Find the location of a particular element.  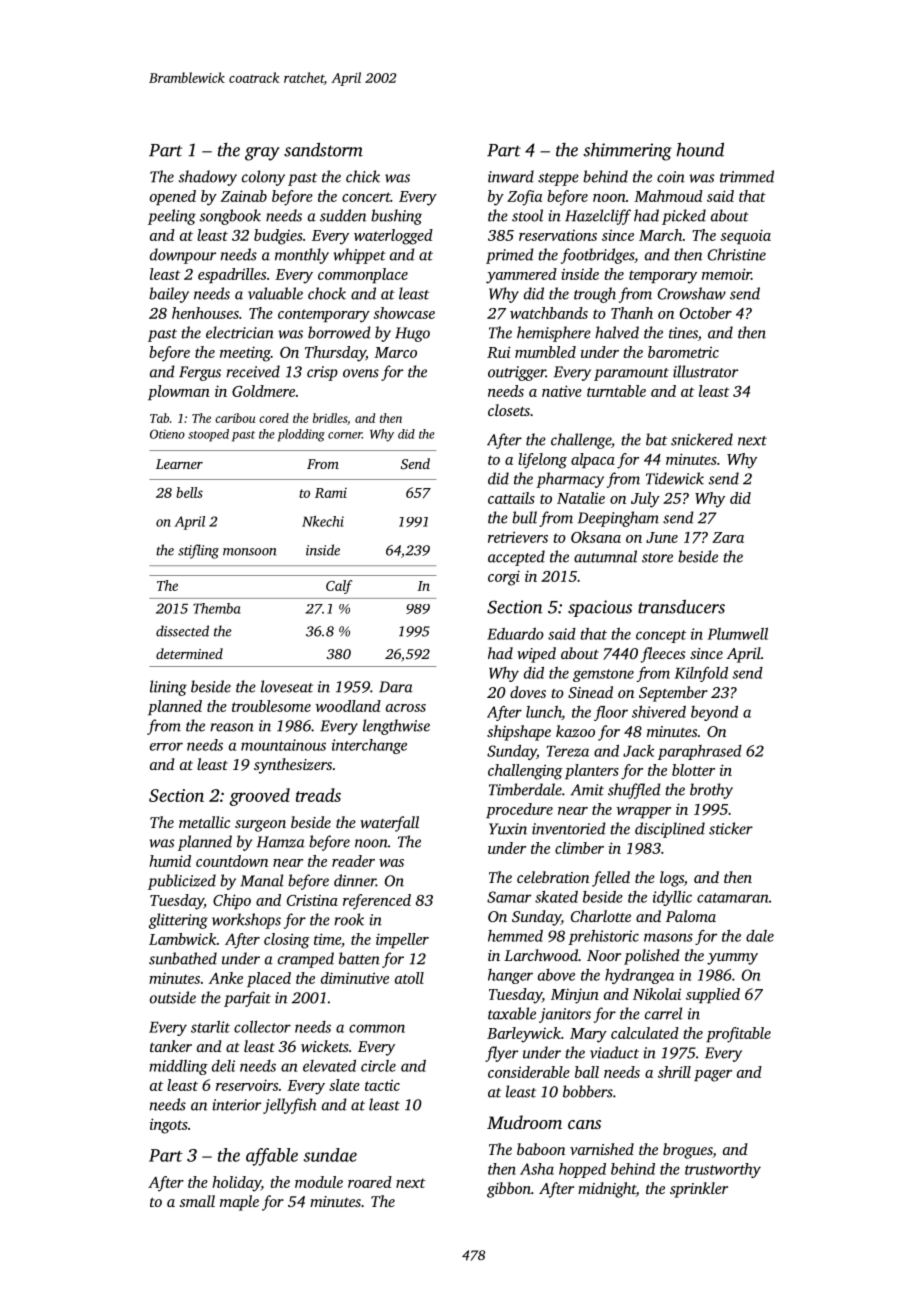

inward is located at coordinates (511, 176).
